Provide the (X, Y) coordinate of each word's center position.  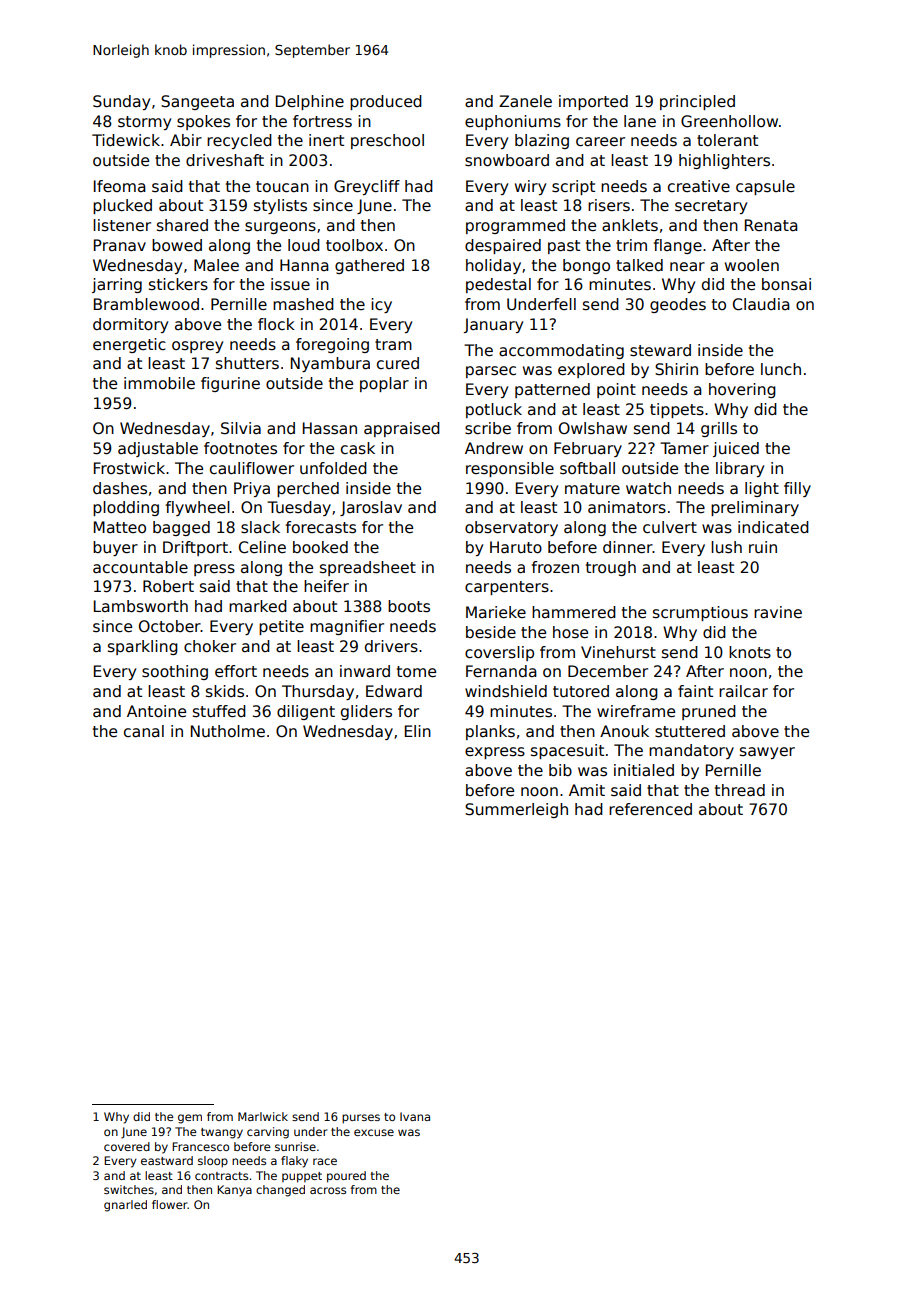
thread (740, 790)
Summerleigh (516, 810)
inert (326, 140)
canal (144, 731)
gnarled (125, 1206)
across (328, 1190)
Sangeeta (197, 102)
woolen (752, 265)
